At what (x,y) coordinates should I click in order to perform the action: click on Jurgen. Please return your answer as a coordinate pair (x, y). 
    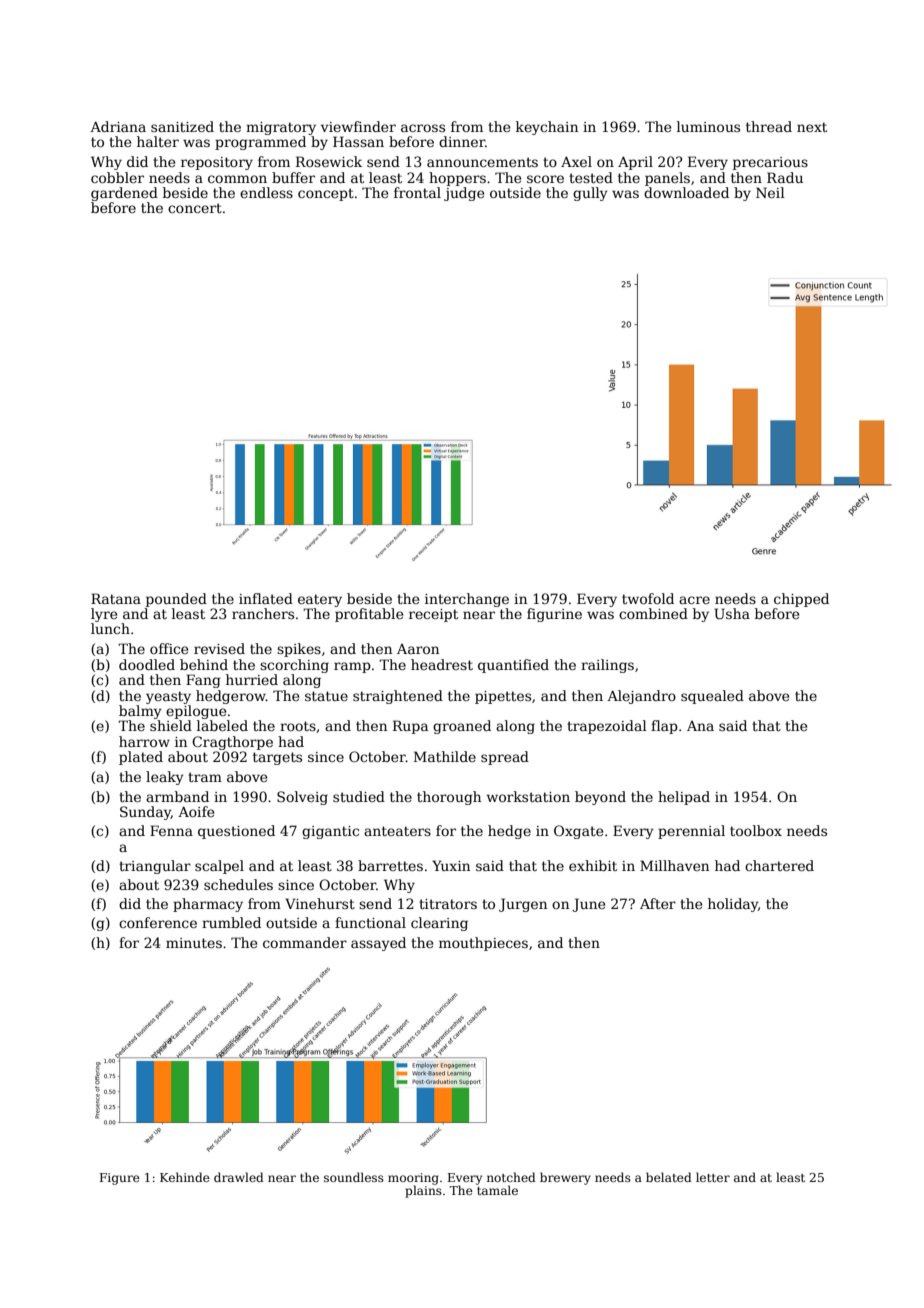
    Looking at the image, I should click on (523, 905).
